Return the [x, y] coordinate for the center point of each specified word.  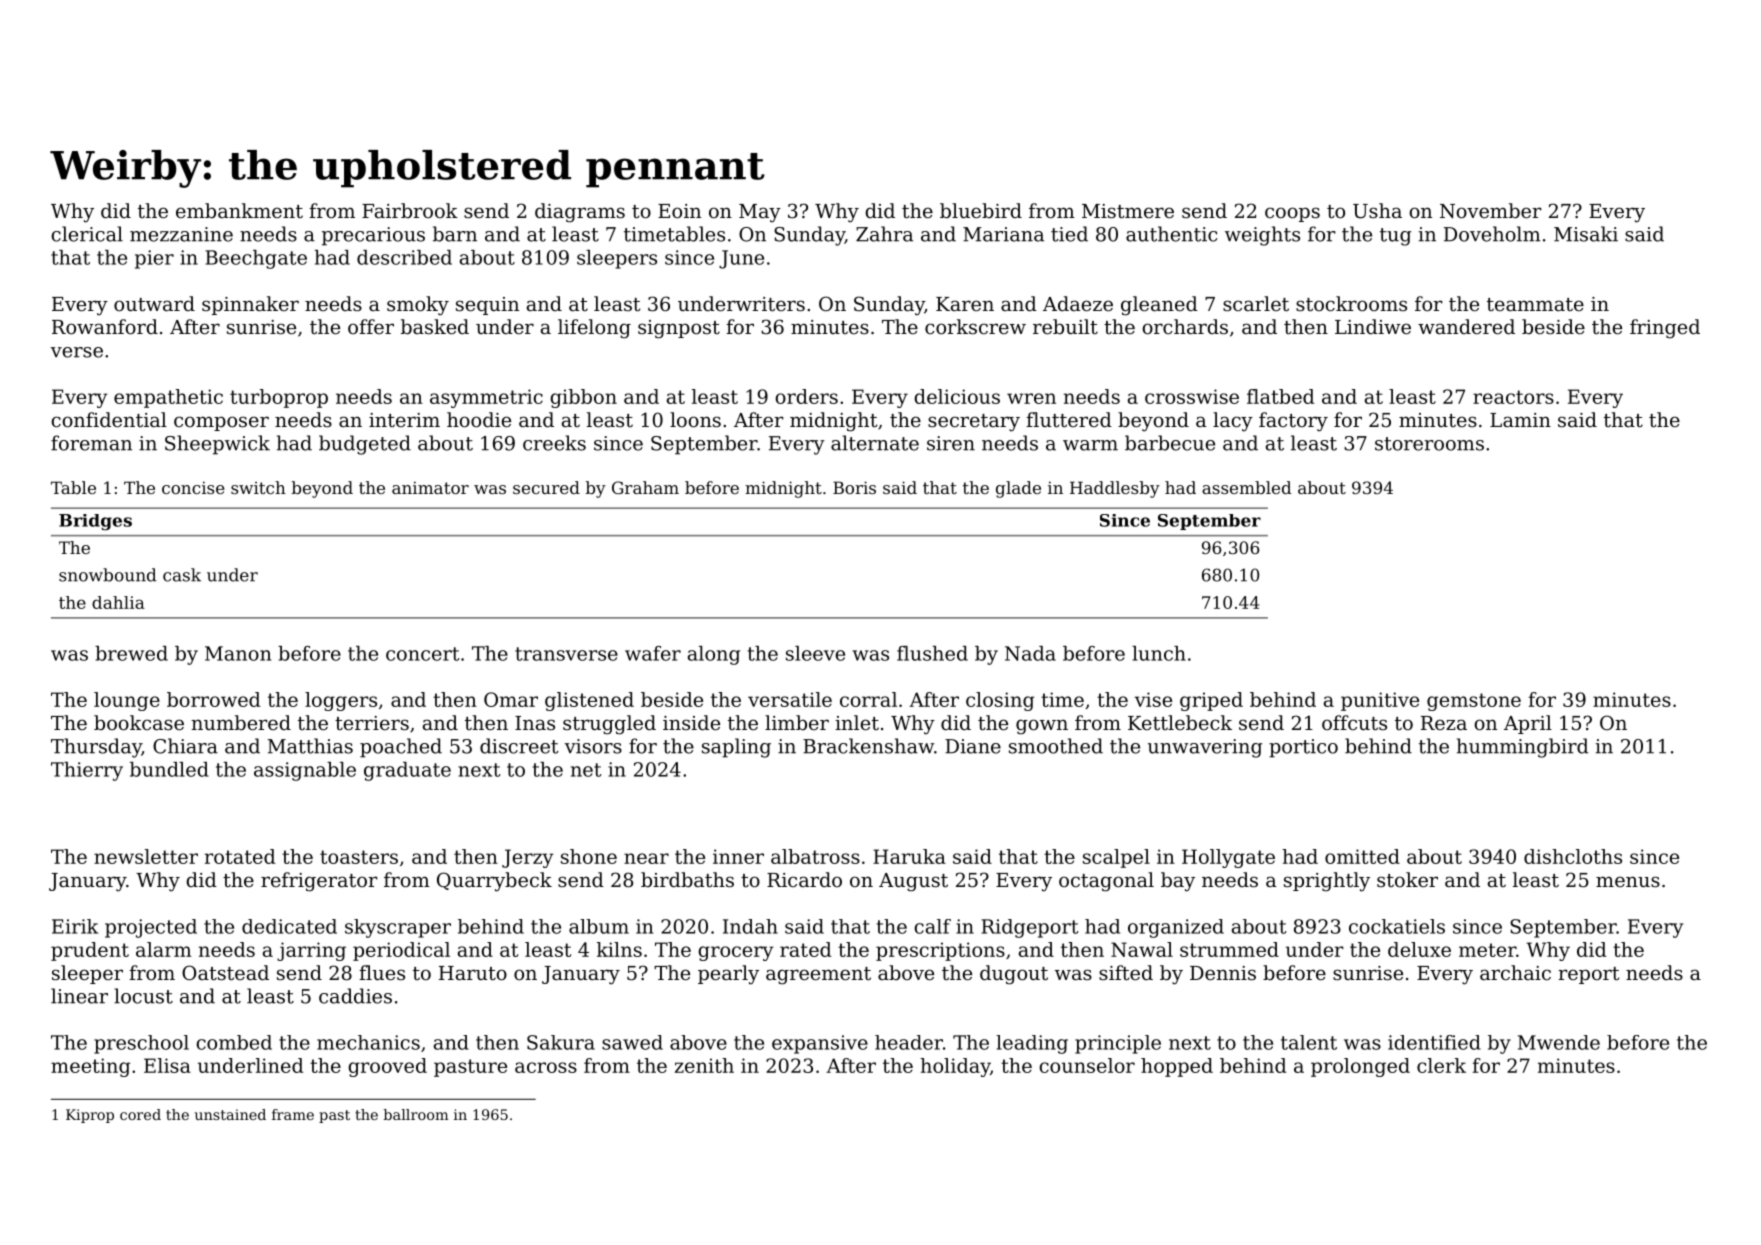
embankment [239, 211]
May [760, 213]
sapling [736, 748]
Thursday [96, 748]
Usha [1377, 211]
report [1588, 975]
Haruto [473, 973]
